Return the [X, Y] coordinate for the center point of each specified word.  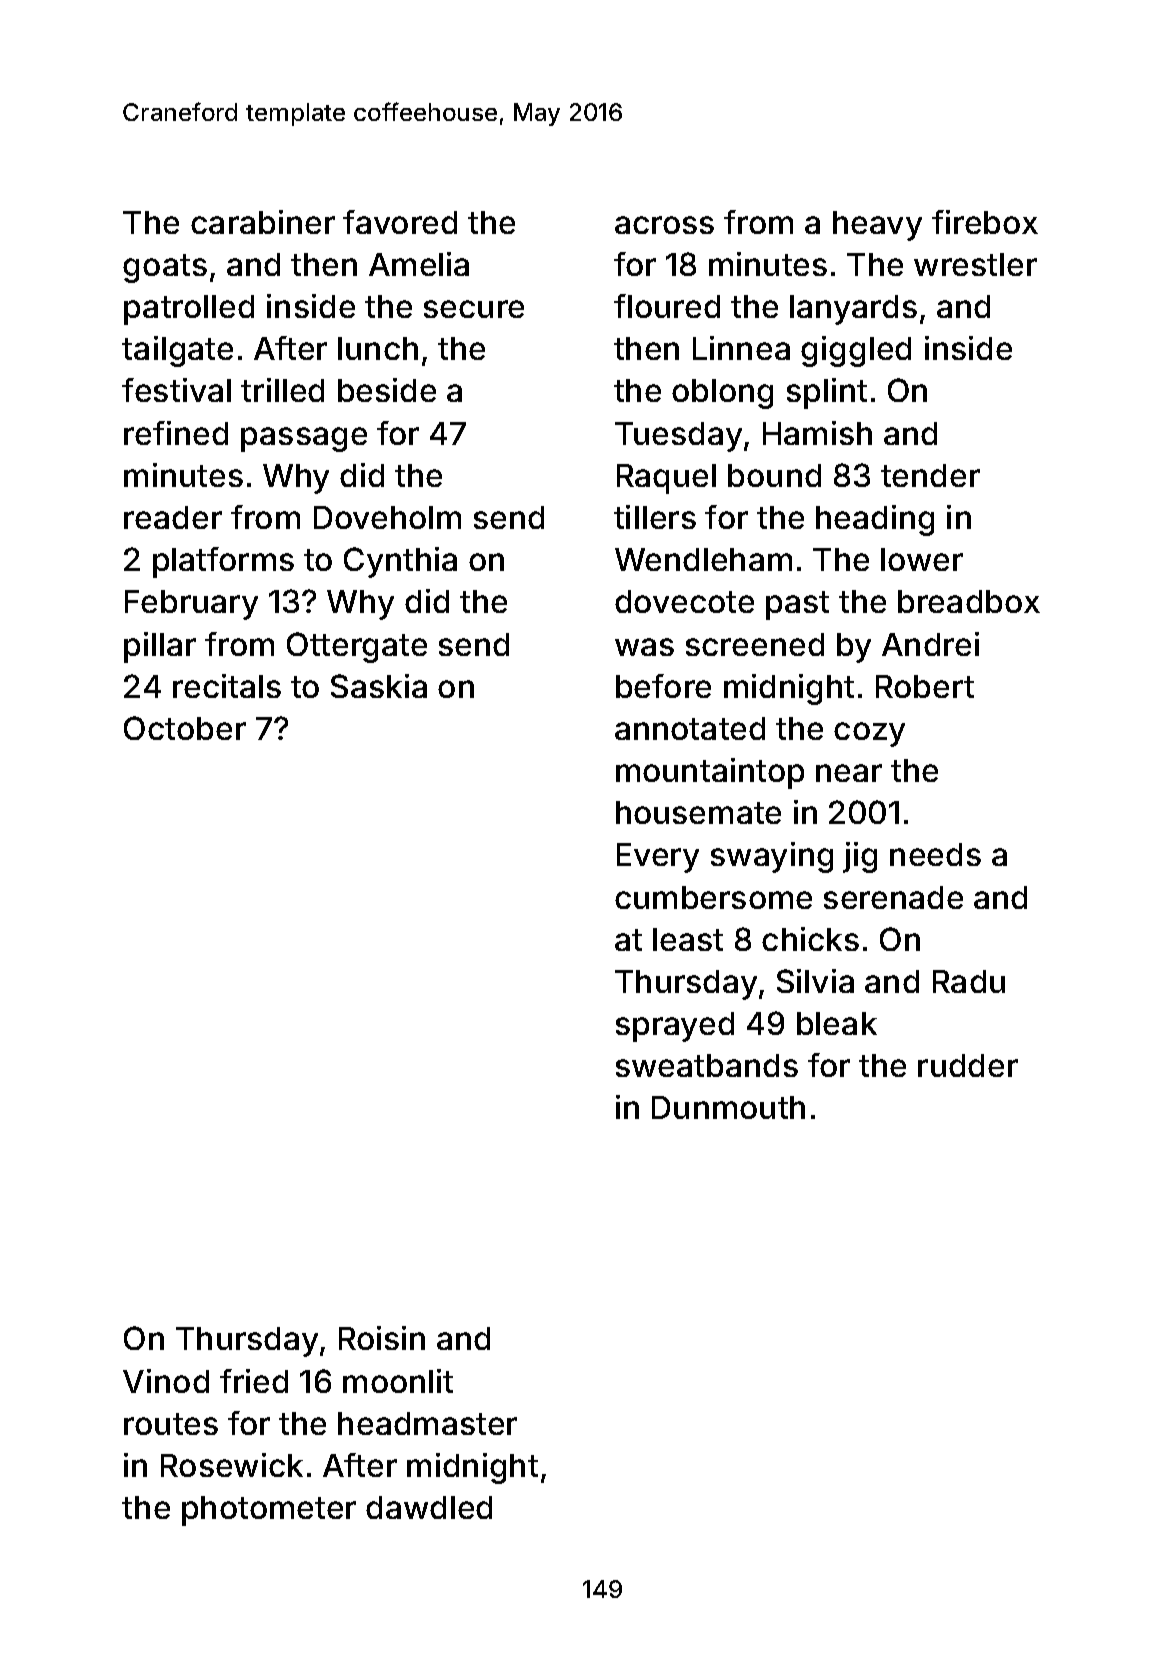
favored [400, 222]
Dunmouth [728, 1107]
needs [935, 854]
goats [165, 268]
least [688, 939]
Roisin [382, 1338]
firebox [985, 222]
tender [930, 475]
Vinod [166, 1381]
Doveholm [387, 517]
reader [173, 517]
